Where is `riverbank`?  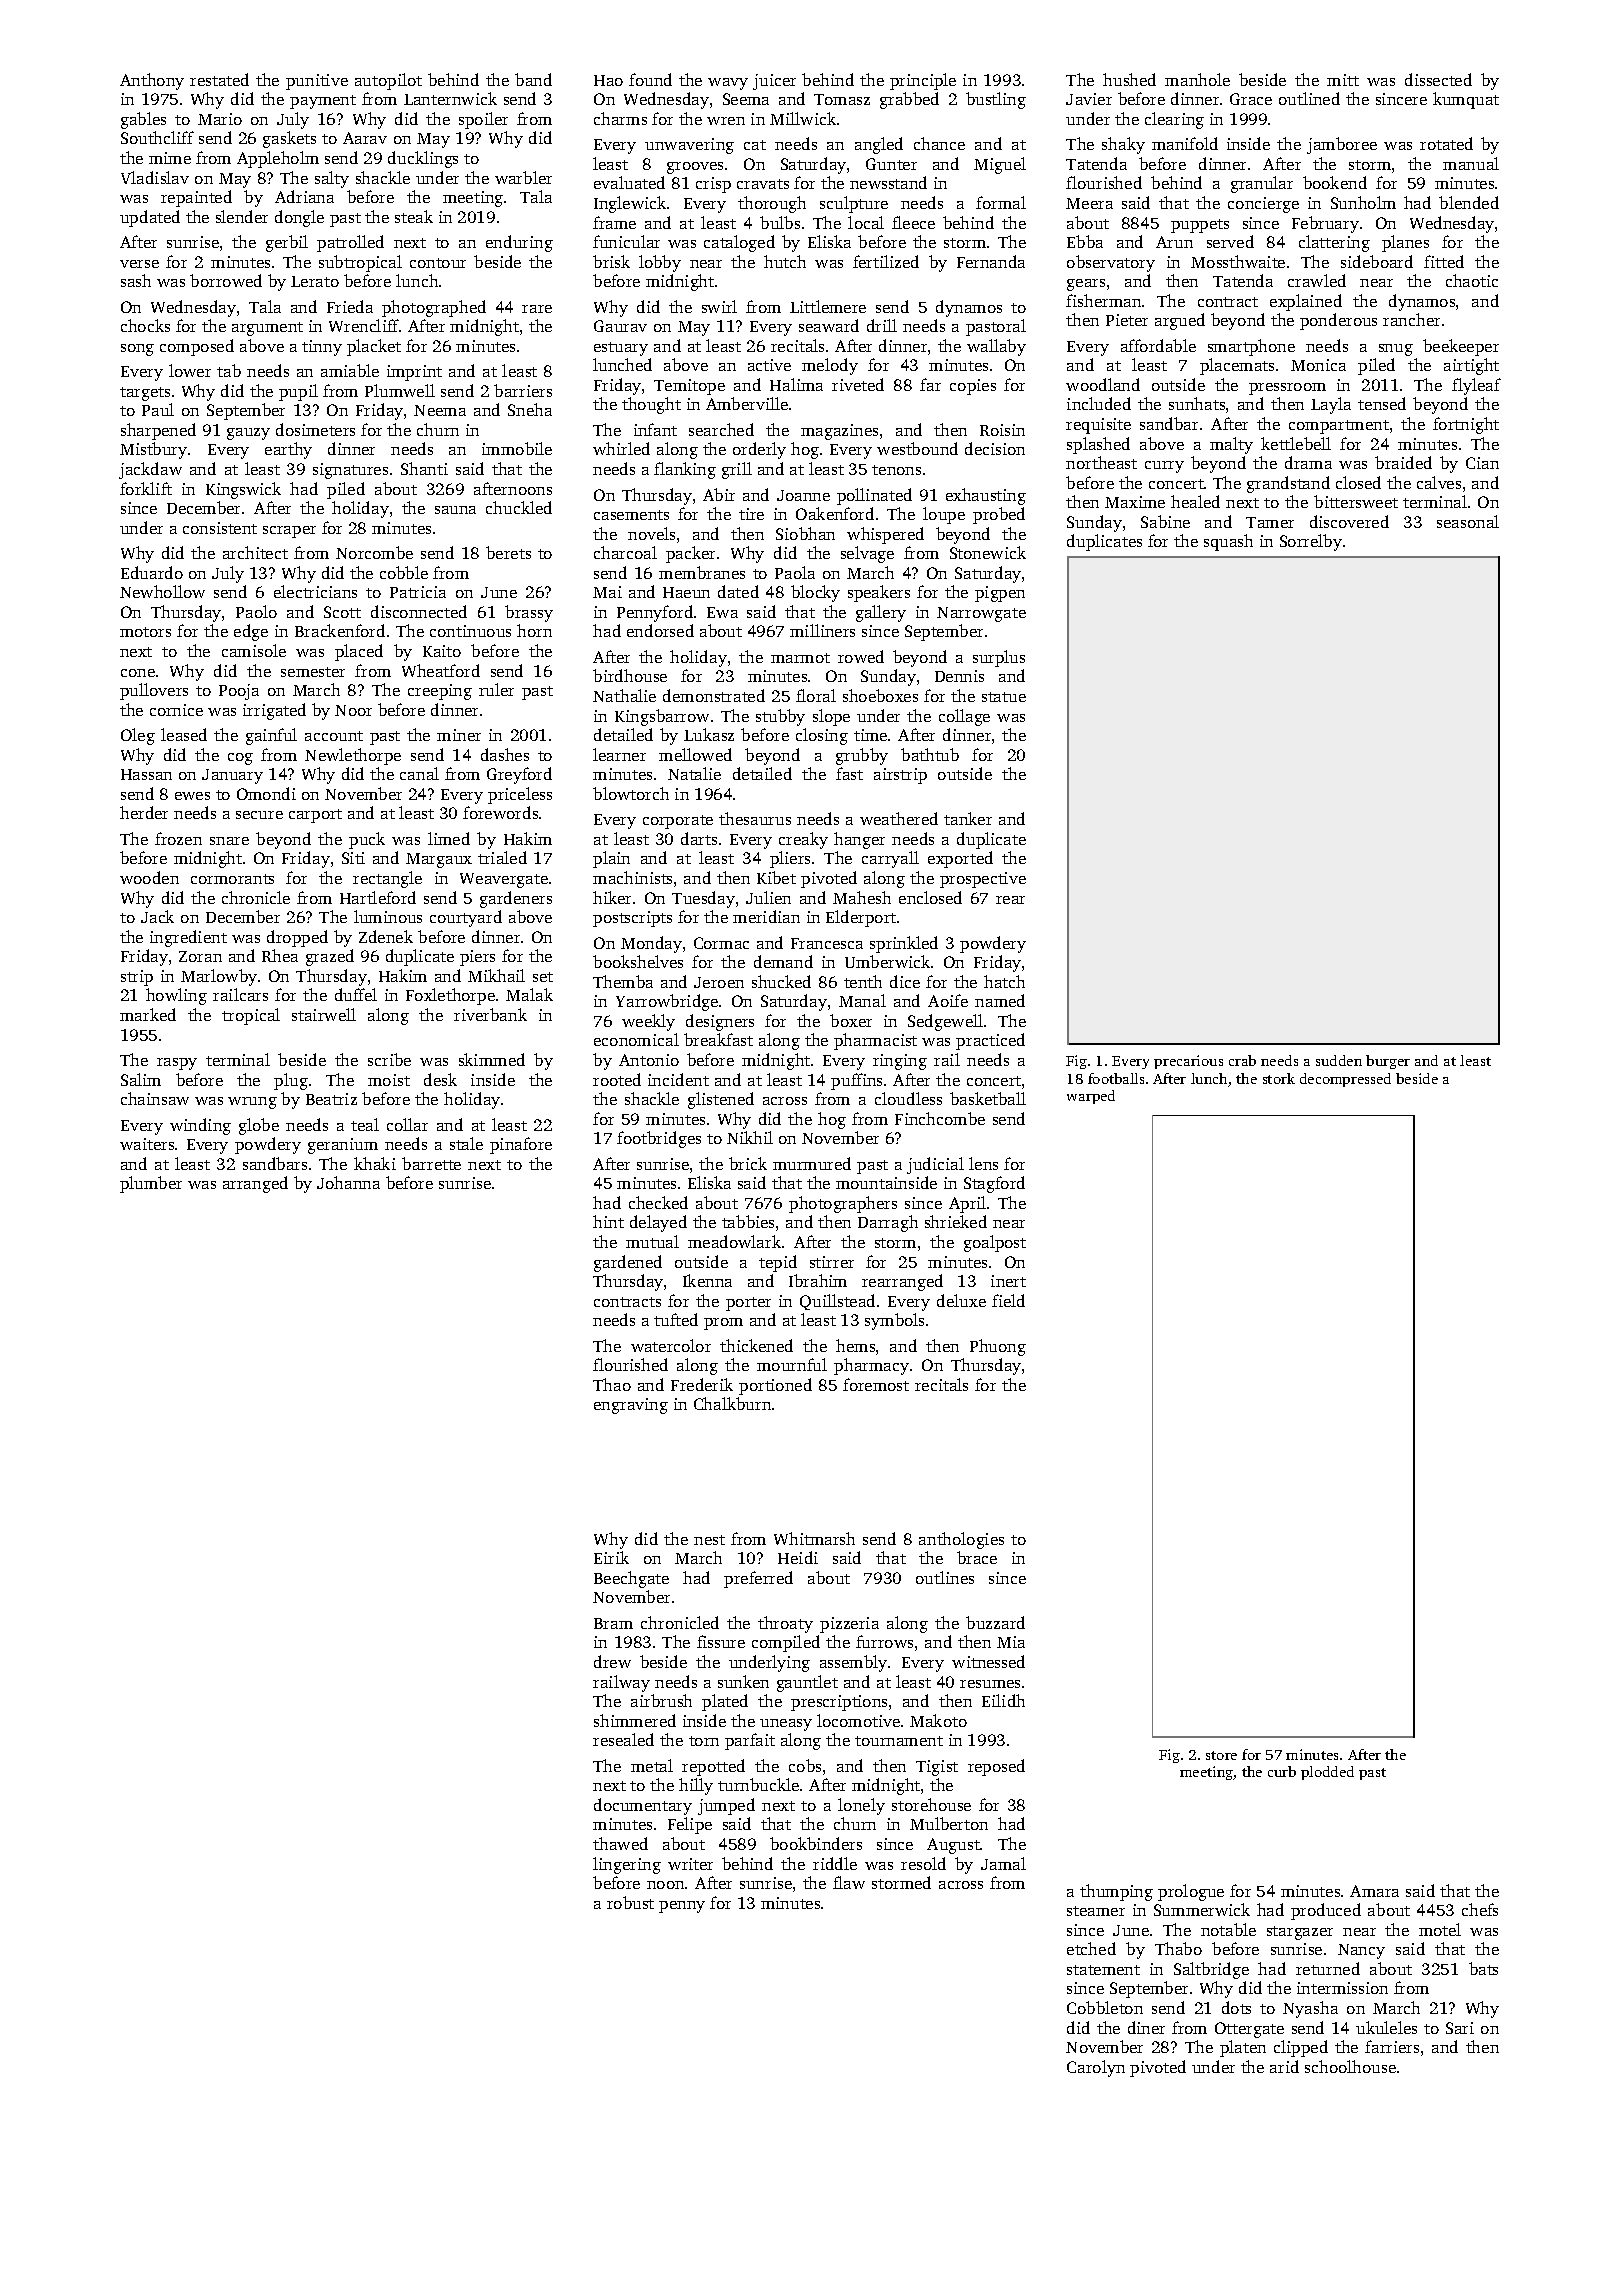
riverbank is located at coordinates (490, 1014).
